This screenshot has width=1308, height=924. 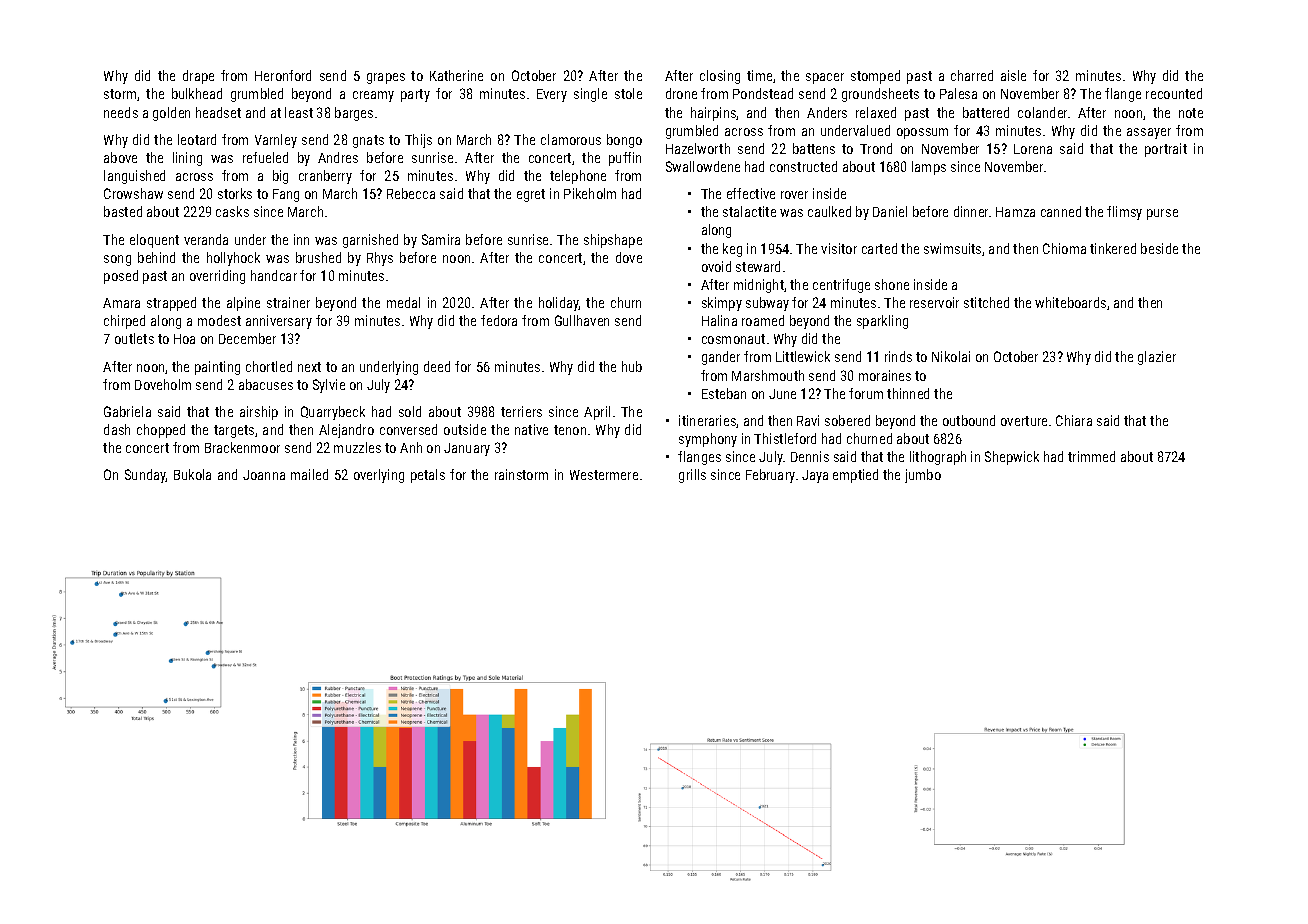 I want to click on glazier, so click(x=1157, y=358).
